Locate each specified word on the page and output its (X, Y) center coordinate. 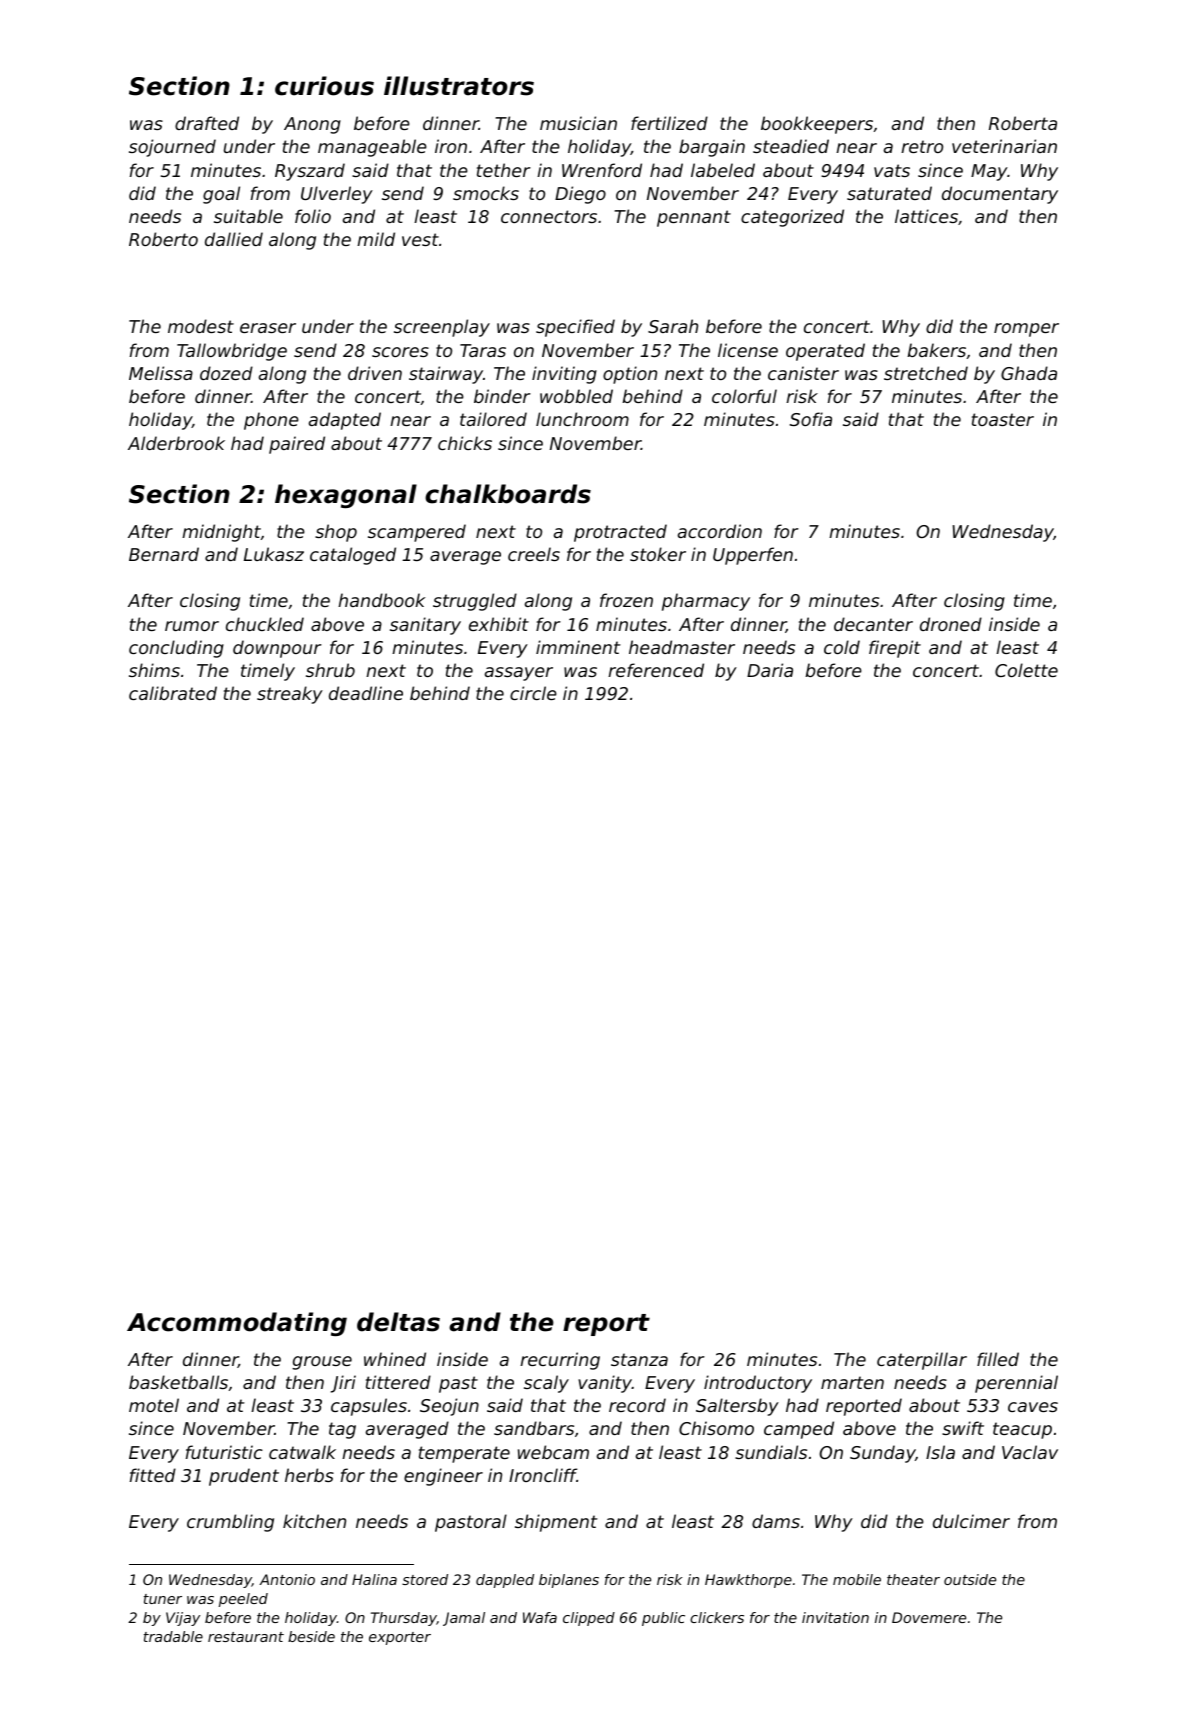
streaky (290, 695)
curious (324, 86)
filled (998, 1359)
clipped (589, 1619)
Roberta (1023, 123)
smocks (486, 193)
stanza (639, 1359)
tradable (173, 1636)
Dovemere (929, 1617)
